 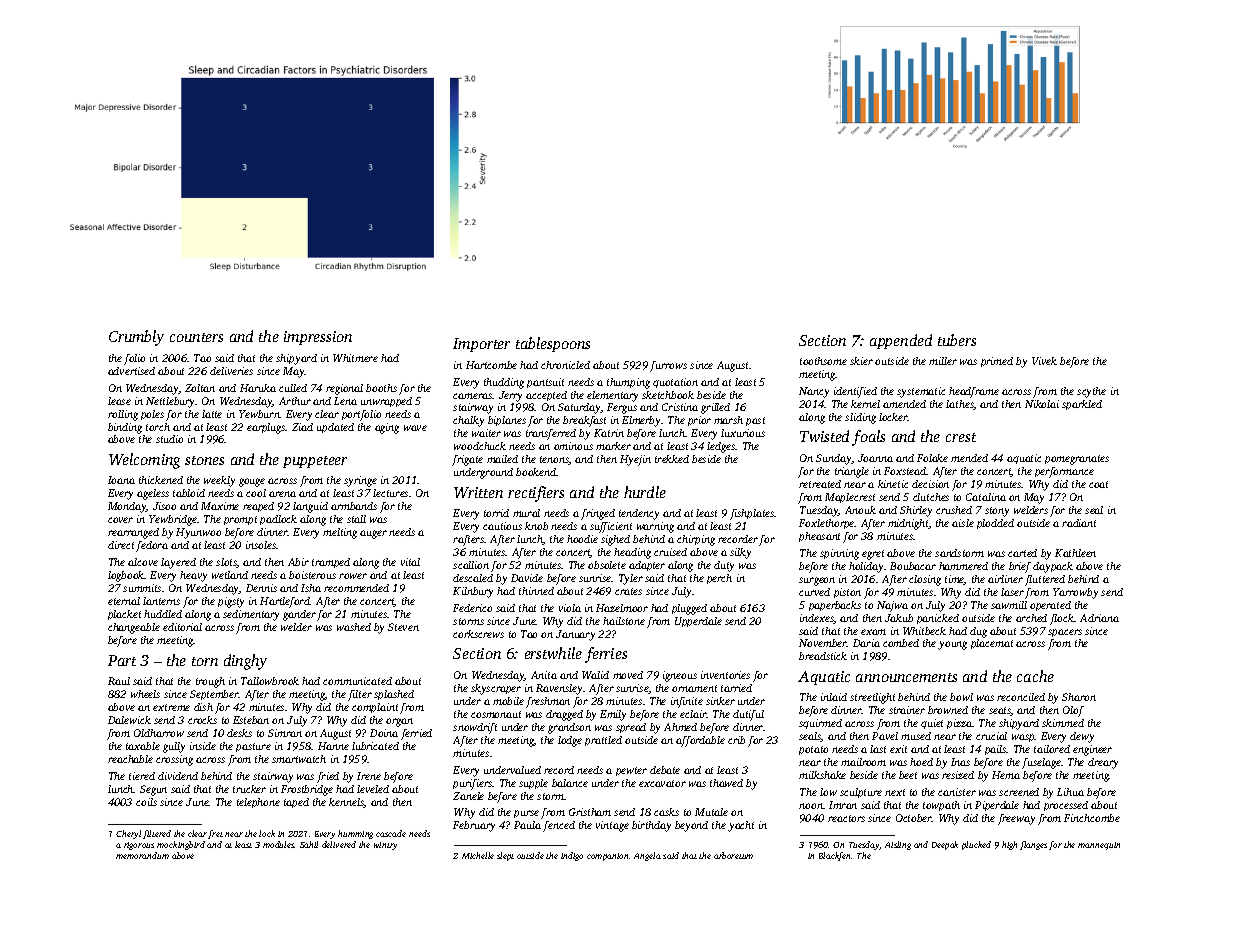 I want to click on breadstick, so click(x=823, y=656).
